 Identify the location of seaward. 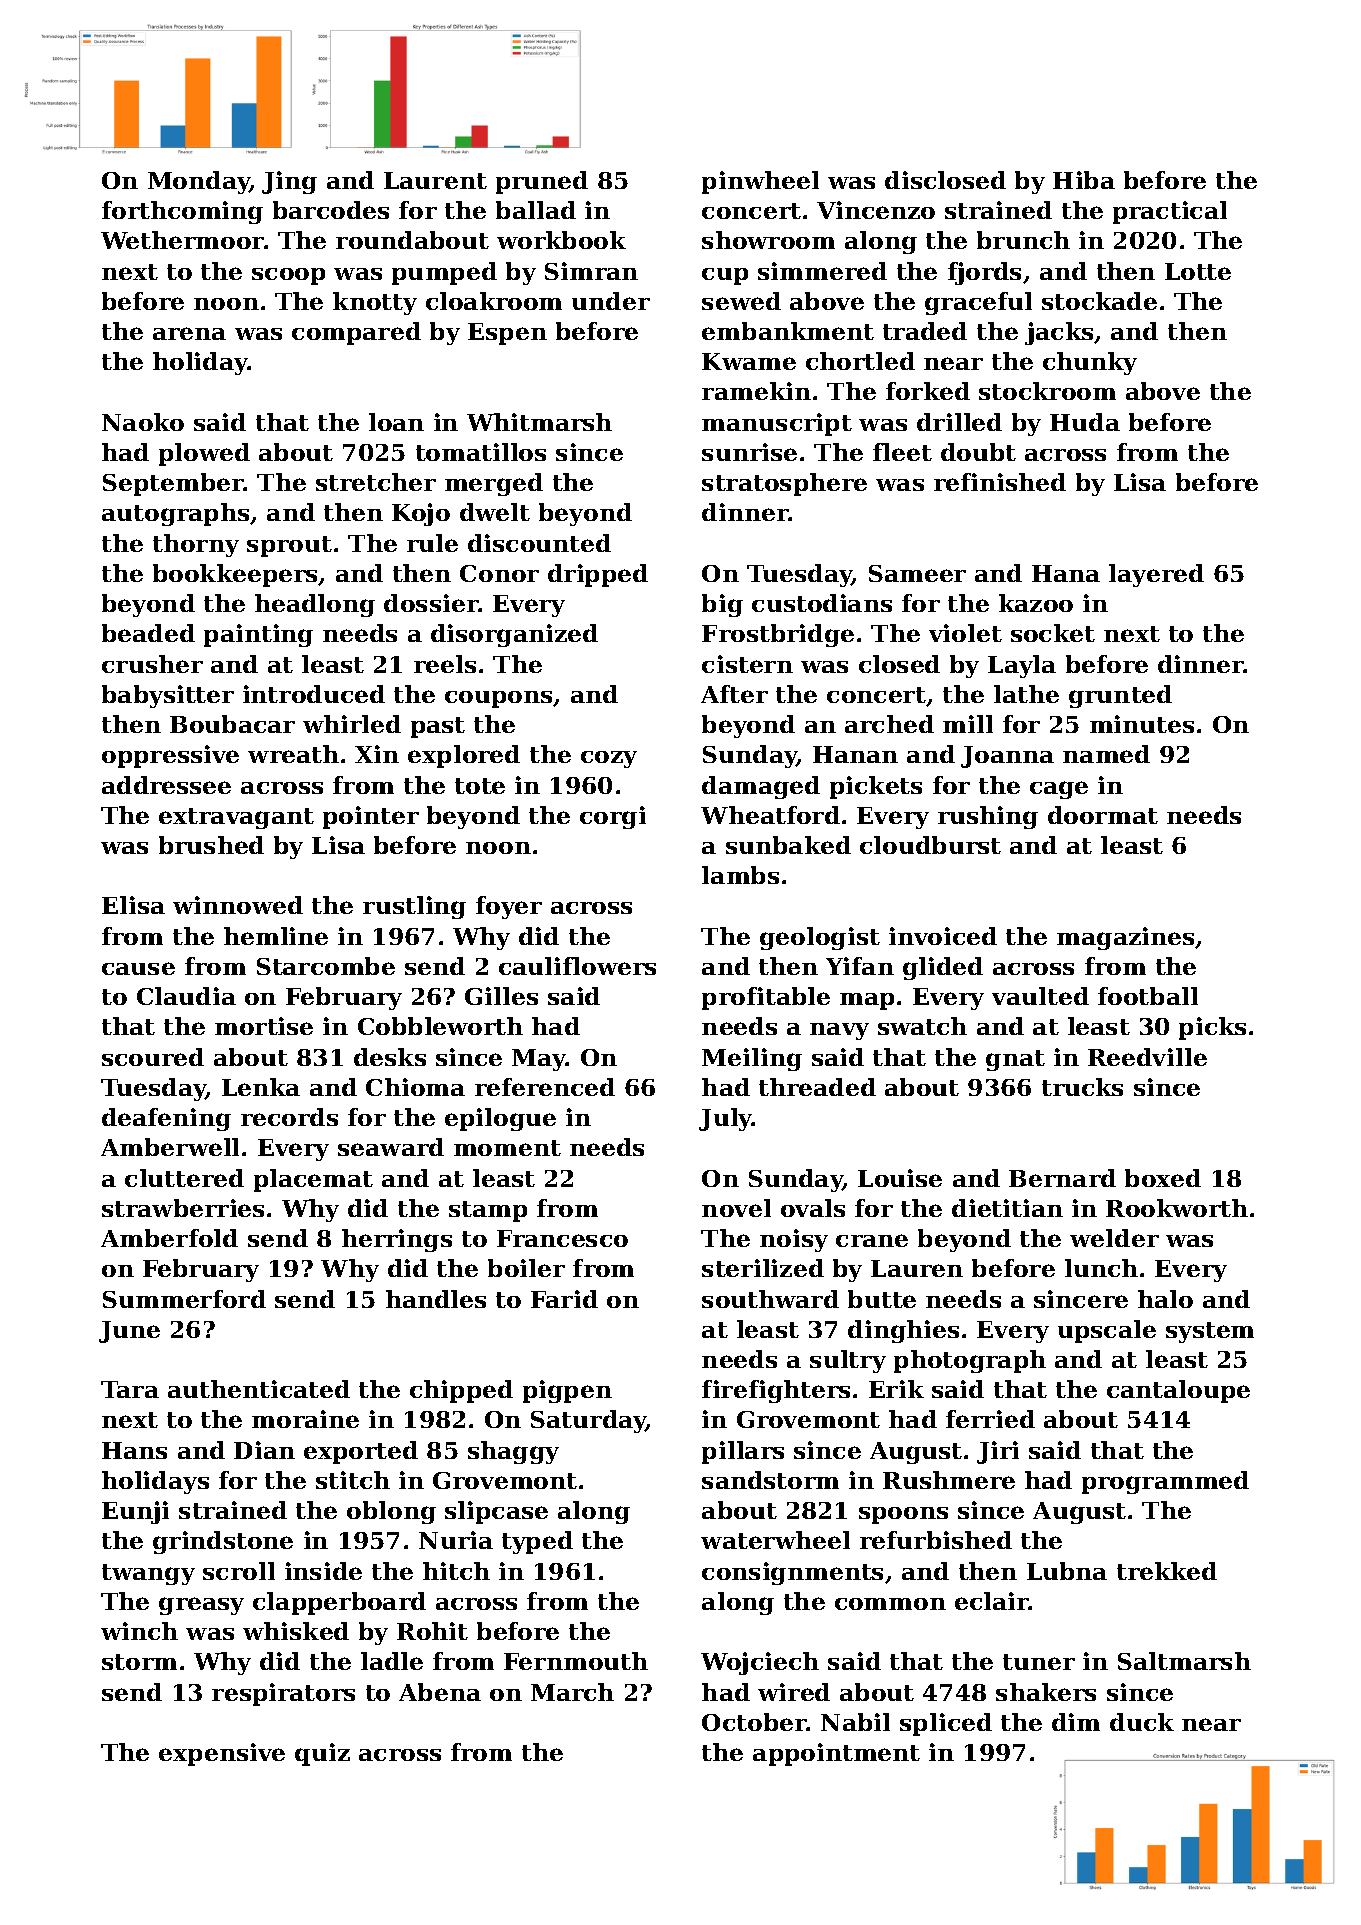
(391, 1147).
